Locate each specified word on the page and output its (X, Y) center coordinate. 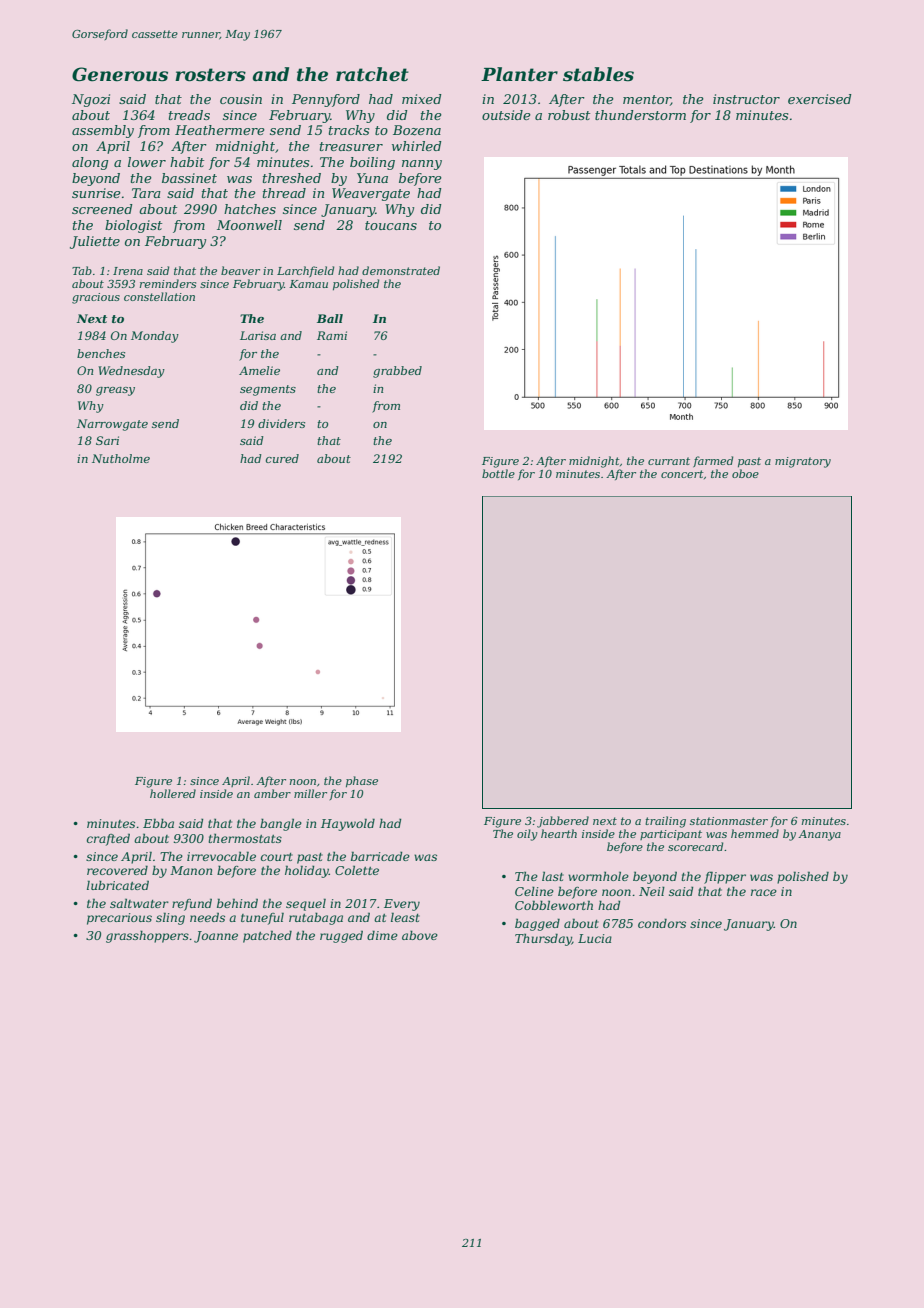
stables (598, 74)
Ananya (819, 835)
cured (282, 458)
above (420, 935)
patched (267, 936)
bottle (498, 473)
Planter (519, 74)
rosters (210, 75)
